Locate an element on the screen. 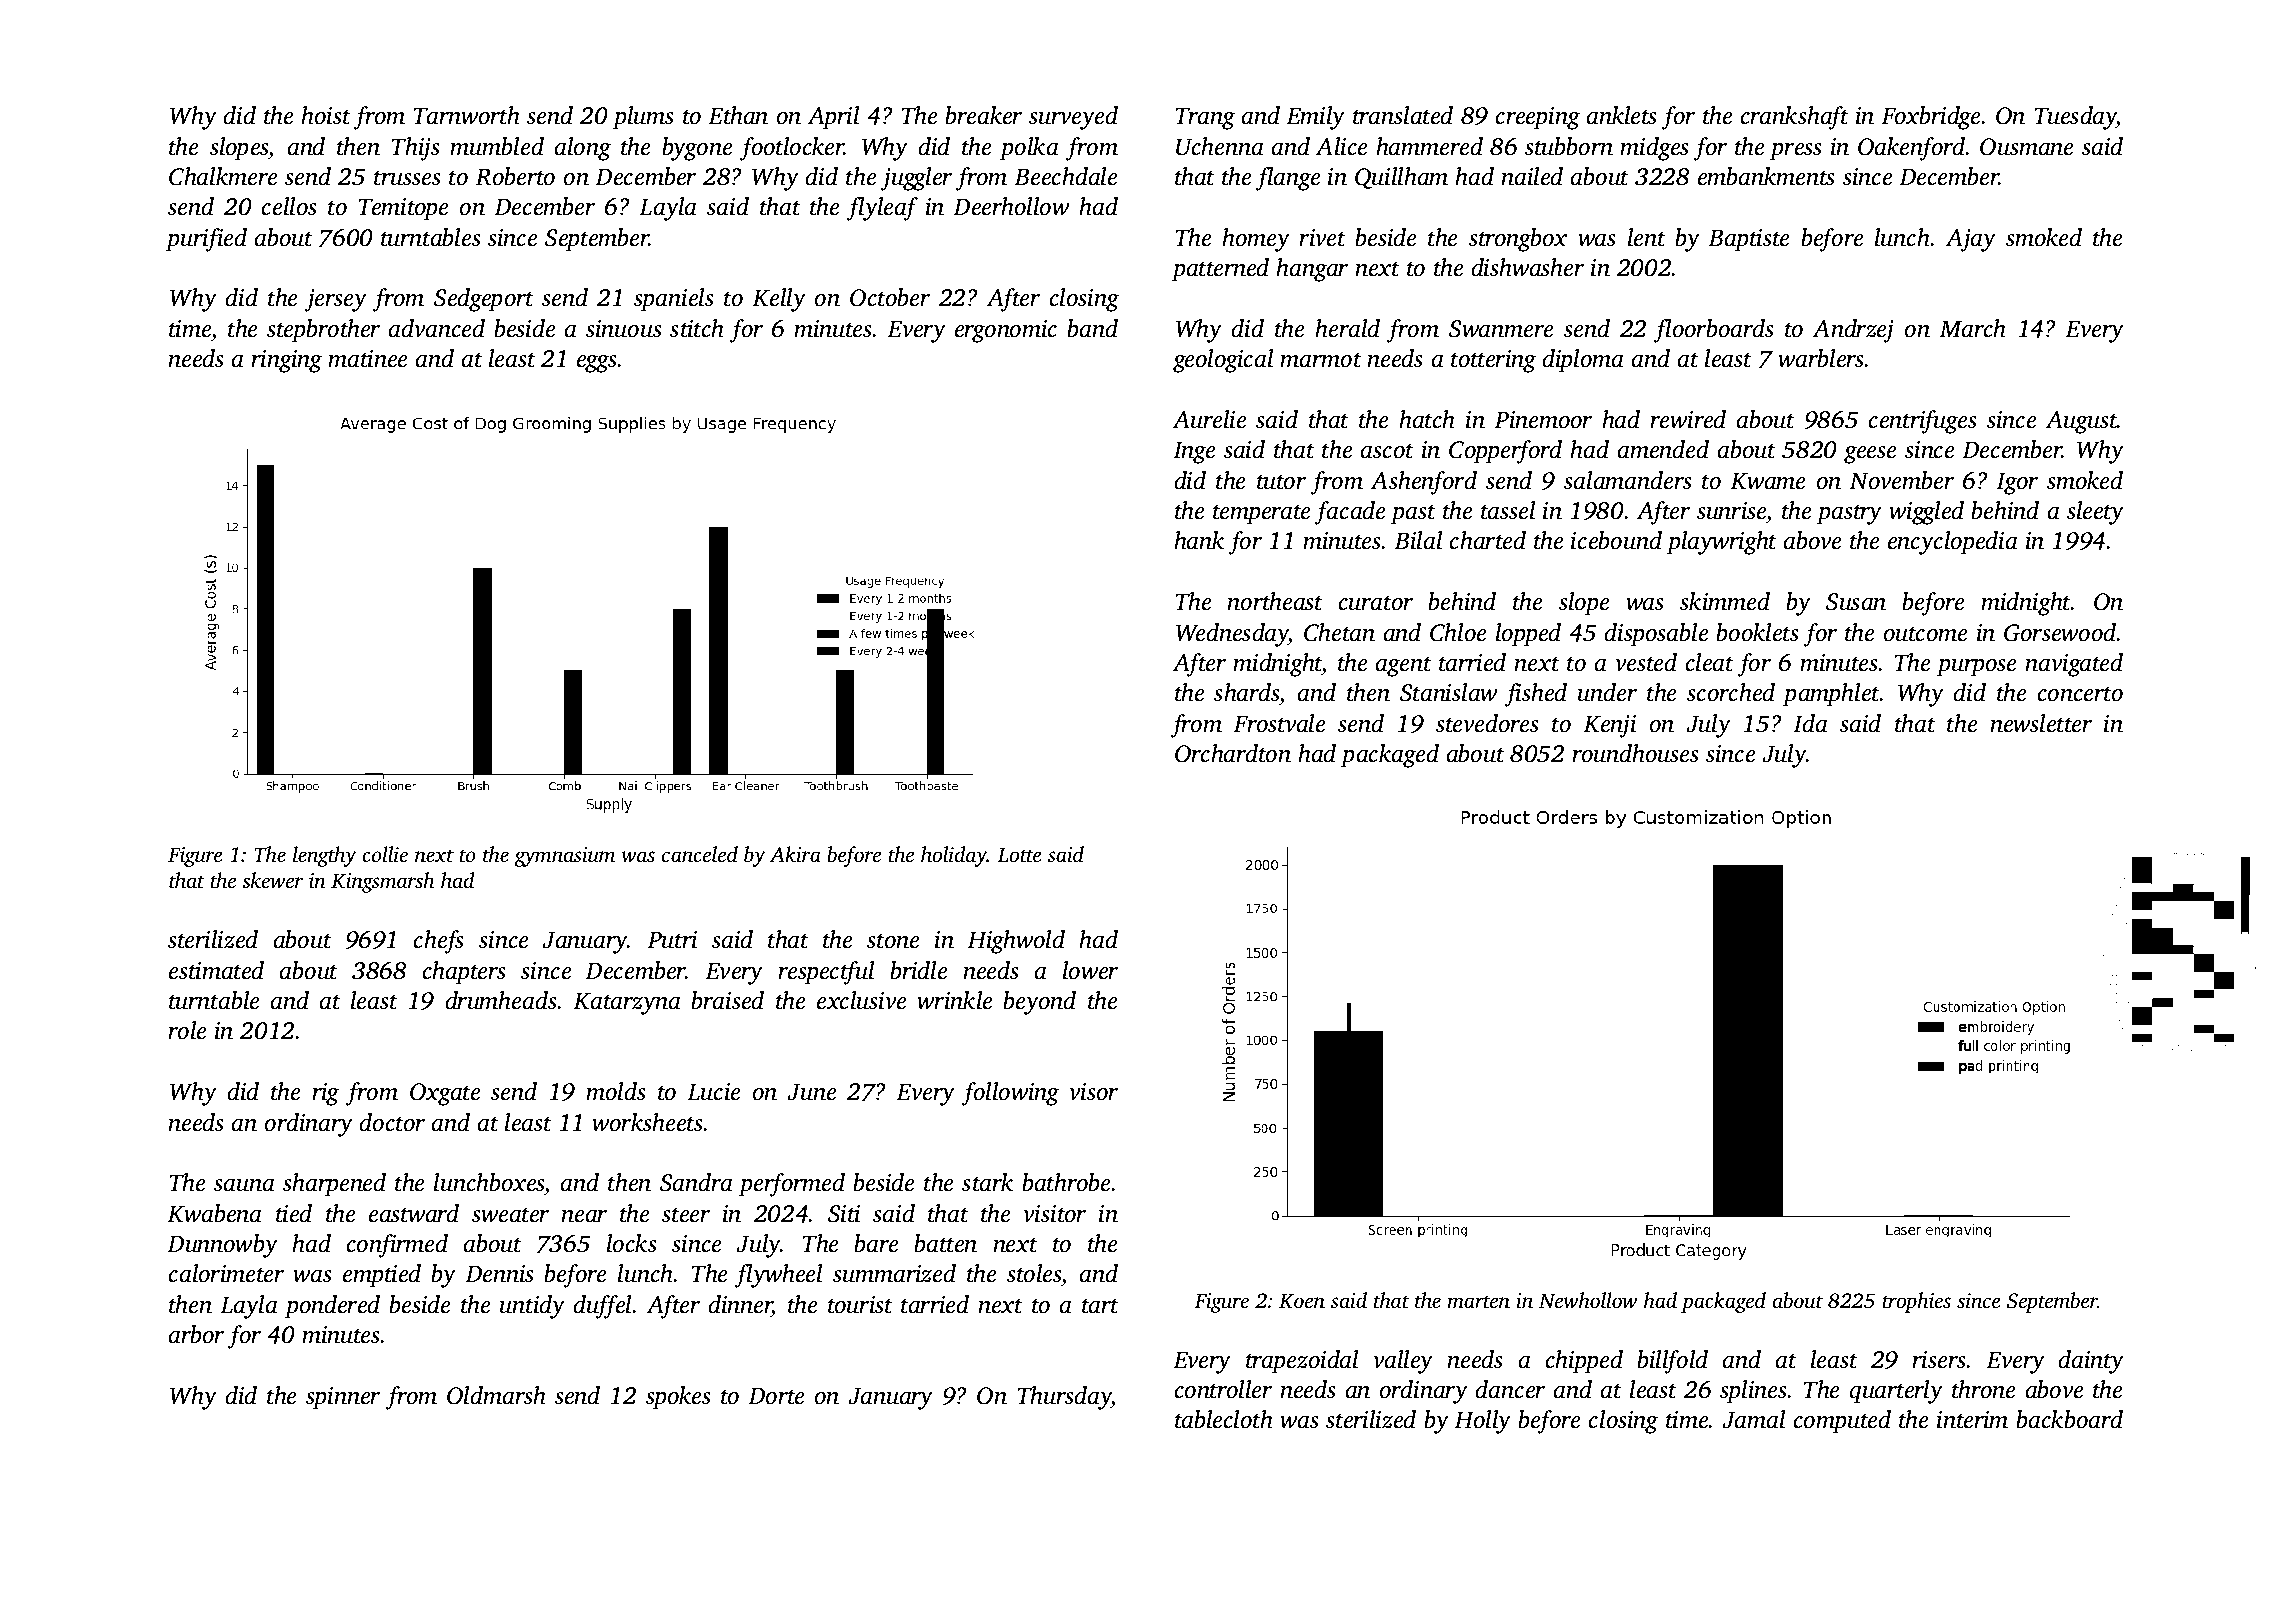 Image resolution: width=2292 pixels, height=1620 pixels. collie is located at coordinates (385, 854).
